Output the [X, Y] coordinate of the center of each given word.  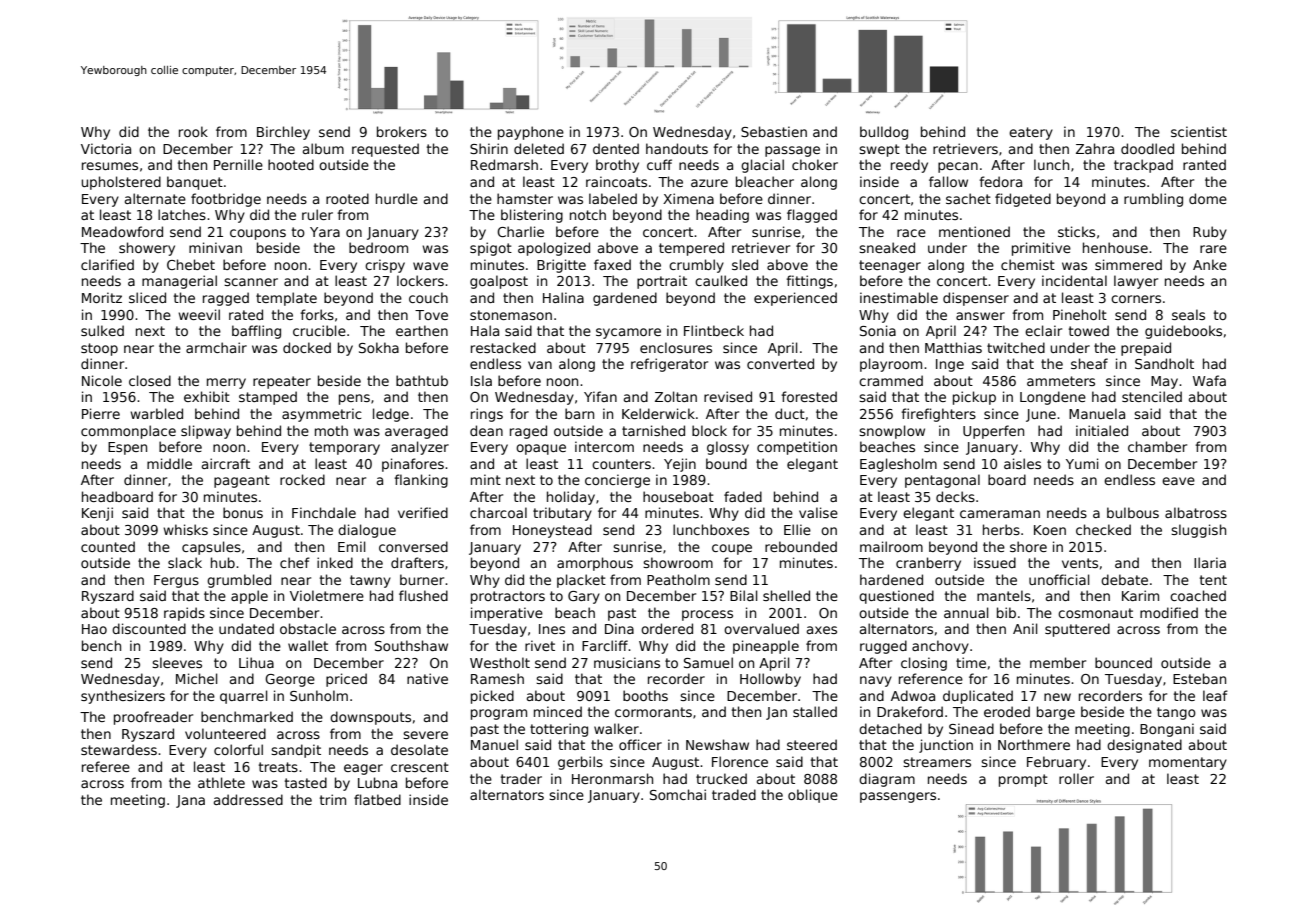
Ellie [797, 529]
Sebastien [774, 131]
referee [106, 766]
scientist [1199, 131]
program [499, 714]
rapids [184, 614]
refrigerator [669, 365]
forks [317, 314]
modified [1169, 612]
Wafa [1209, 380]
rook [193, 131]
